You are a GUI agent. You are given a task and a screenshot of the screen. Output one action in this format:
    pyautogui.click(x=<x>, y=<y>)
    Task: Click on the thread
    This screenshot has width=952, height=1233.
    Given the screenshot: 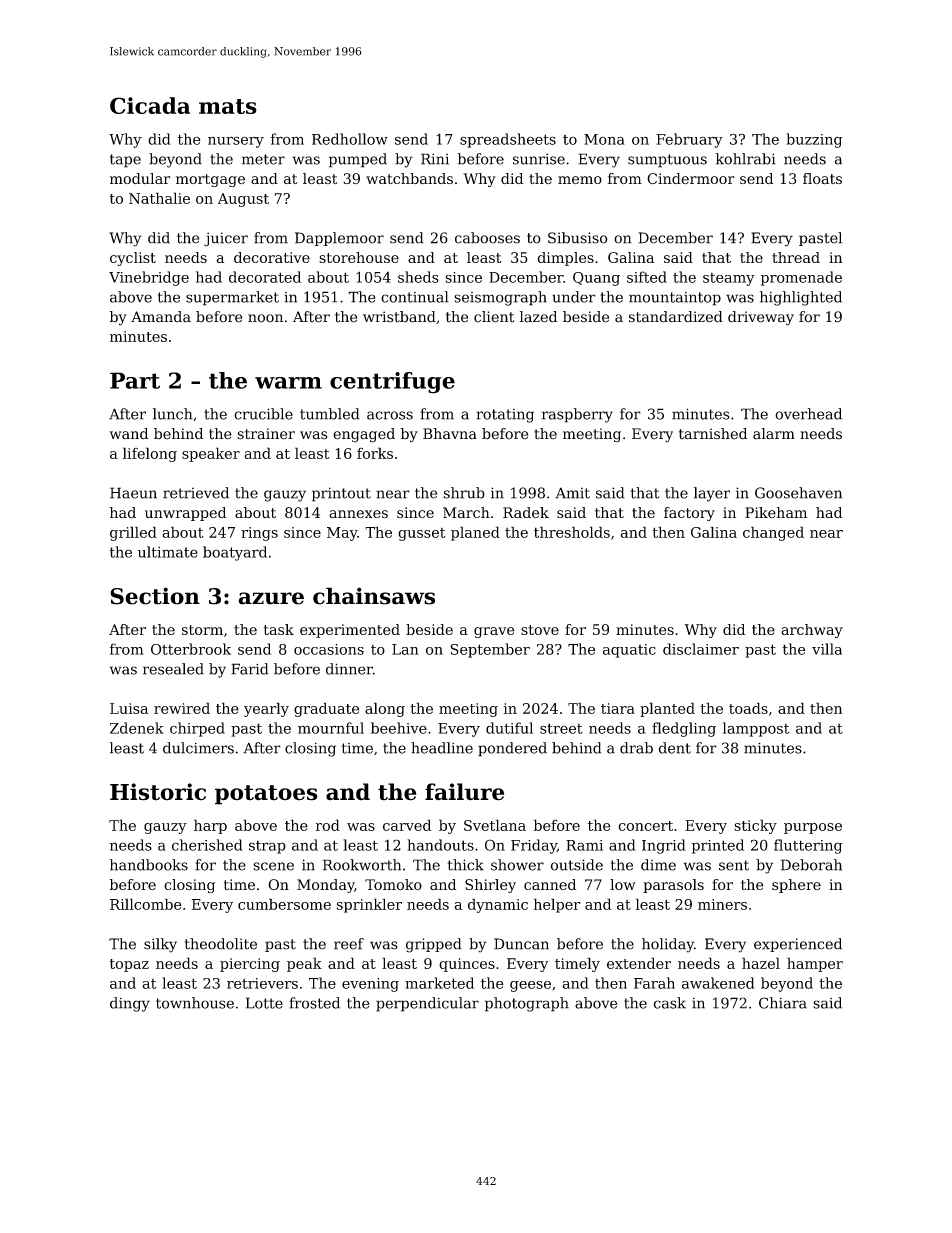 What is the action you would take?
    pyautogui.click(x=796, y=257)
